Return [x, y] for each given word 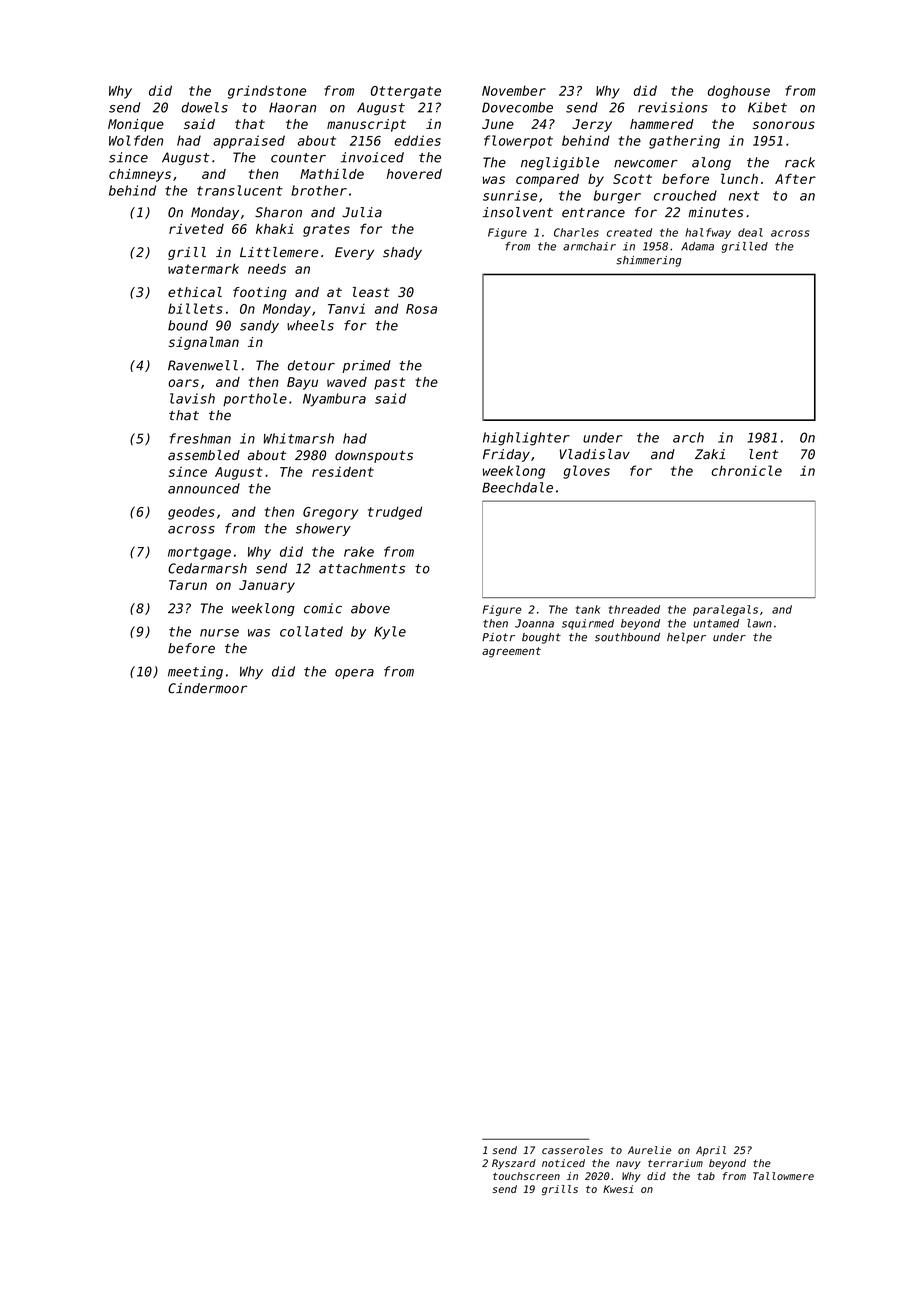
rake [359, 551]
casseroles [572, 1150]
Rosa [421, 309]
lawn [759, 623]
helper [686, 638]
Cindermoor [207, 688]
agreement [511, 652]
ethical [195, 292]
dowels [204, 107]
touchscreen [526, 1176]
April [711, 1151]
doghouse [739, 92]
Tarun [188, 585]
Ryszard [514, 1164]
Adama [697, 246]
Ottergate [406, 92]
